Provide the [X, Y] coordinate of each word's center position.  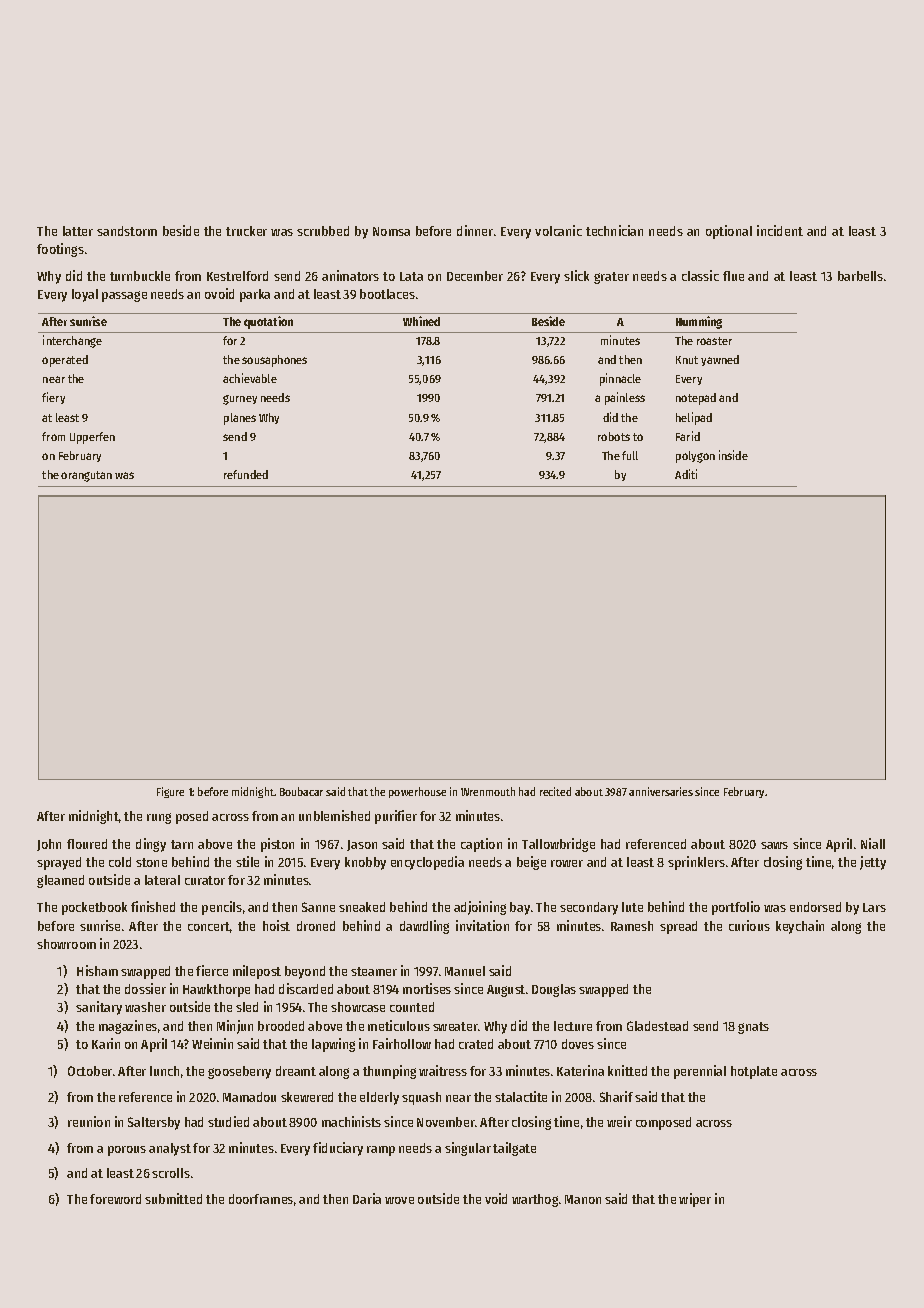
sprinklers [696, 863]
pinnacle [620, 379]
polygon [695, 457]
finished [153, 906]
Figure [170, 792]
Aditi [686, 474]
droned [316, 926]
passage [124, 296]
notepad [696, 399]
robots [614, 436]
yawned [720, 360]
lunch [164, 1071]
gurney [240, 400]
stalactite [521, 1096]
